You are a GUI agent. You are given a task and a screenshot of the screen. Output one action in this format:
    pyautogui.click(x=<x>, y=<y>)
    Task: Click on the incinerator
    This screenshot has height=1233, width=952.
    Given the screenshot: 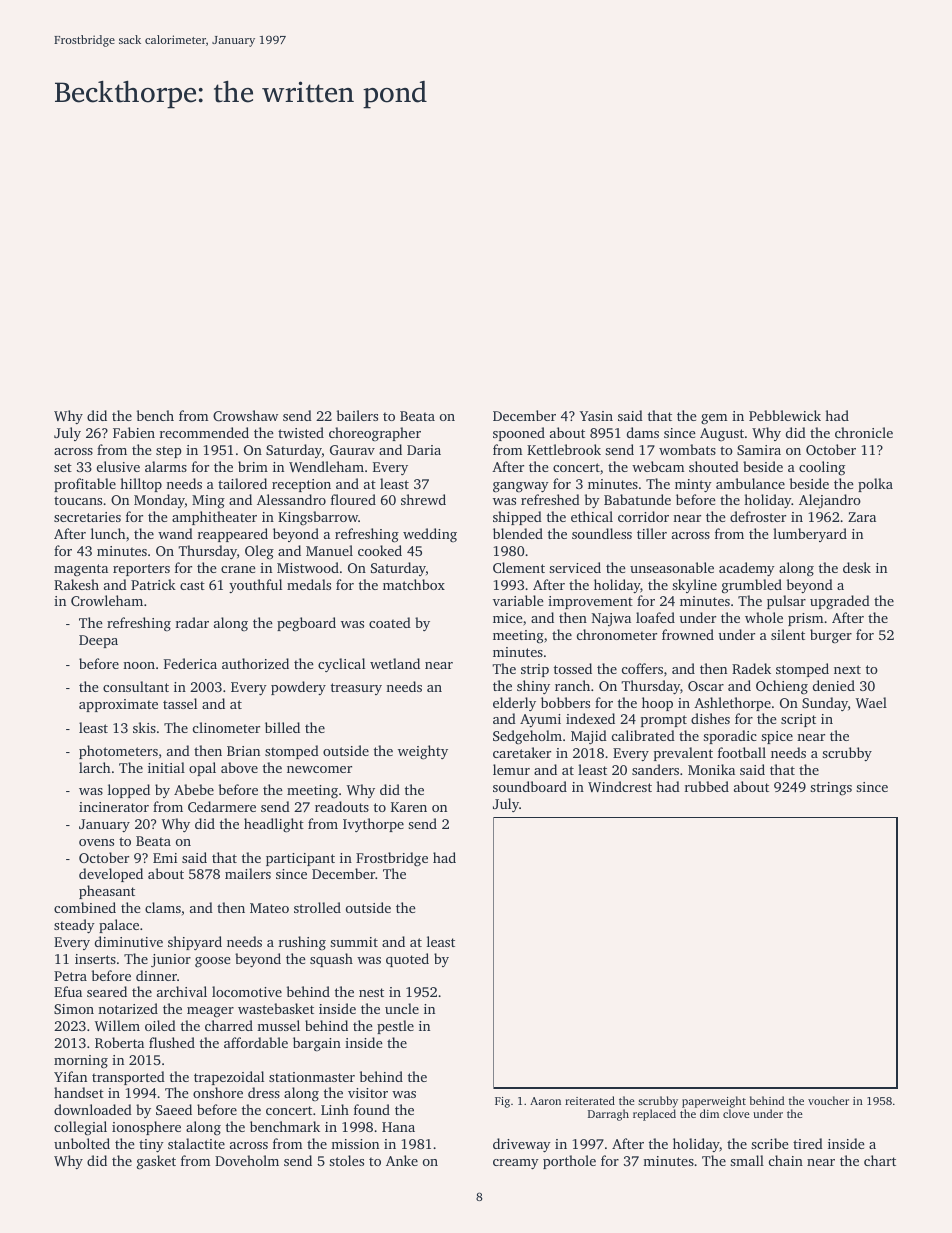 What is the action you would take?
    pyautogui.click(x=114, y=807)
